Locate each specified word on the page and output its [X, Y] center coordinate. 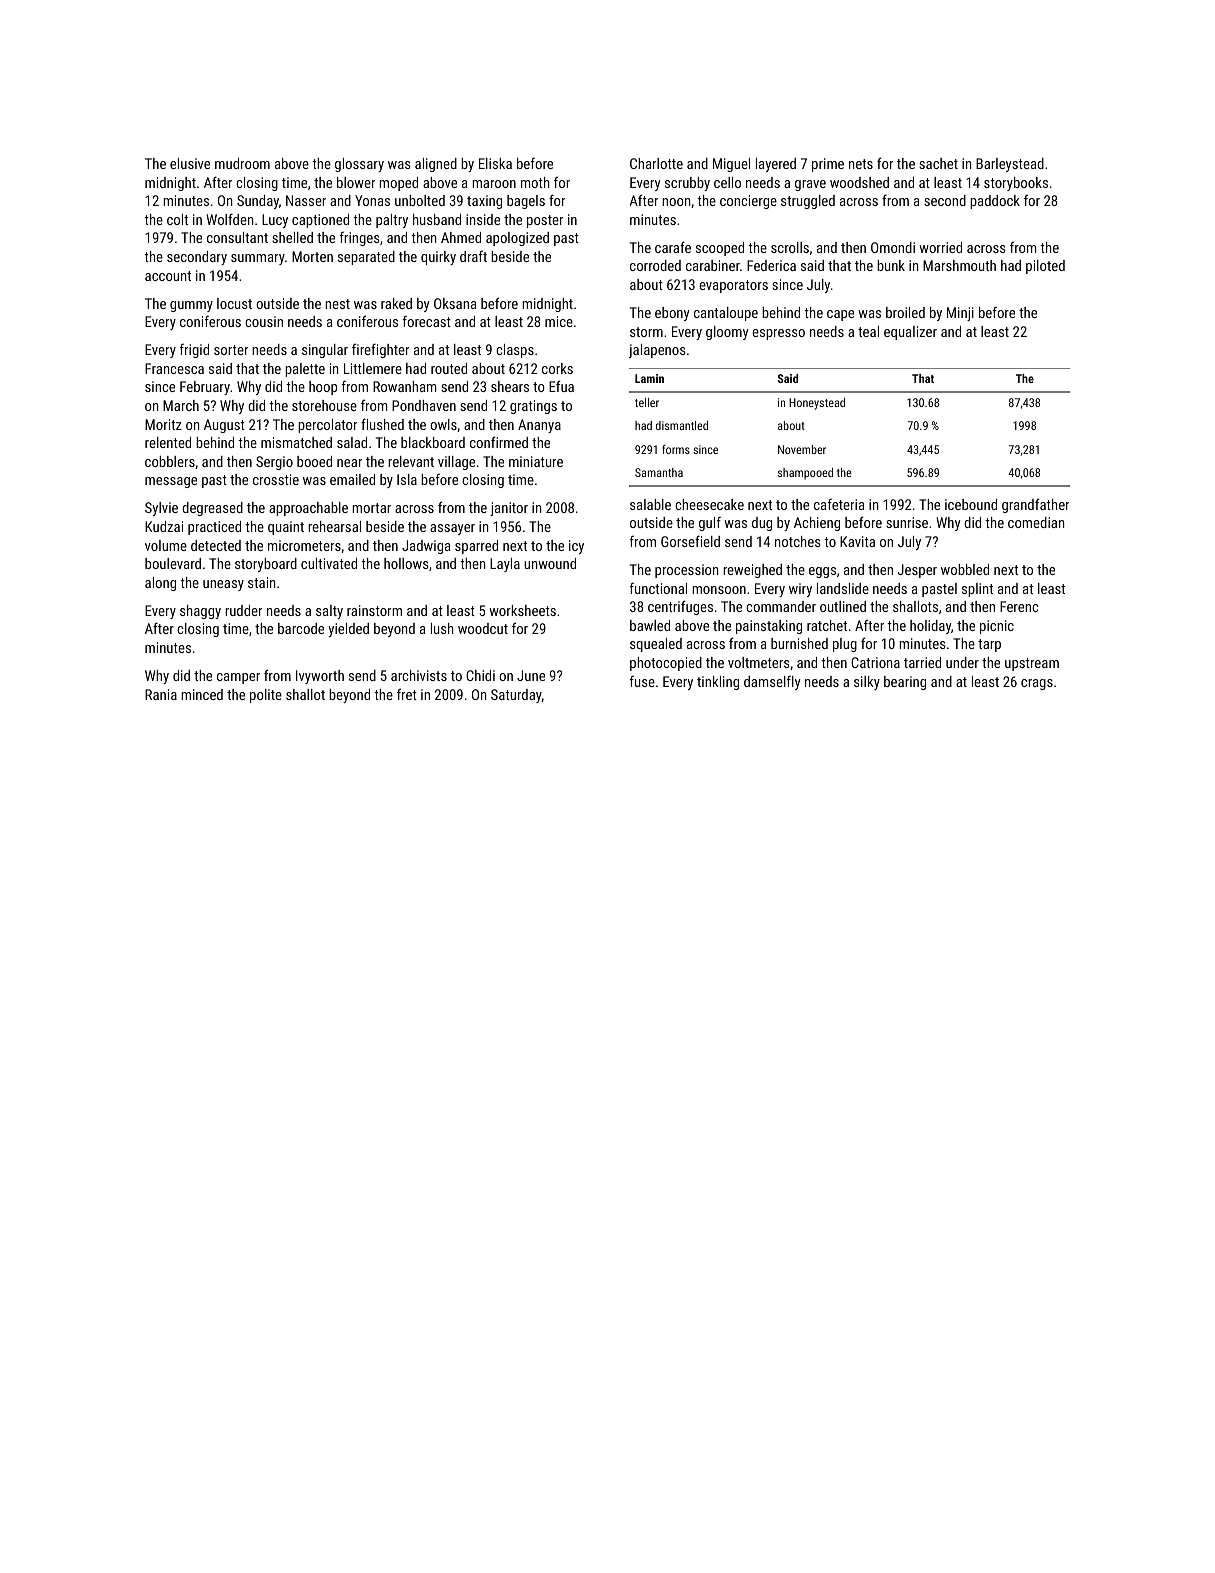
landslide [843, 588]
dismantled [682, 425]
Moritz [163, 424]
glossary [359, 165]
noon [676, 202]
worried [941, 247]
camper [238, 678]
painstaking [769, 627]
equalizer [910, 333]
